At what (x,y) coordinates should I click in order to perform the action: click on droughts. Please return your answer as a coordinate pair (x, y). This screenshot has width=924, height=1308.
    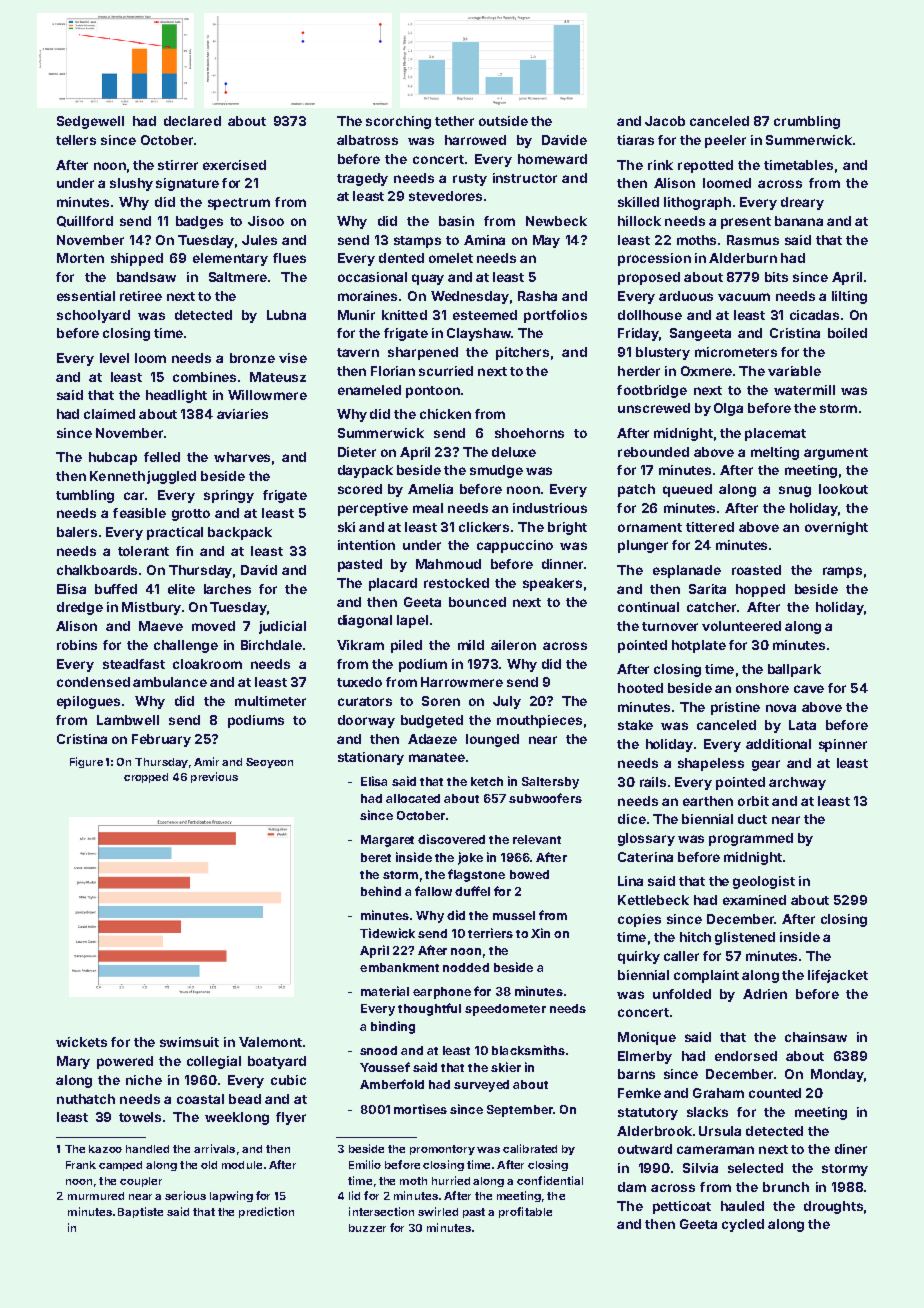
    Looking at the image, I should click on (833, 1207).
